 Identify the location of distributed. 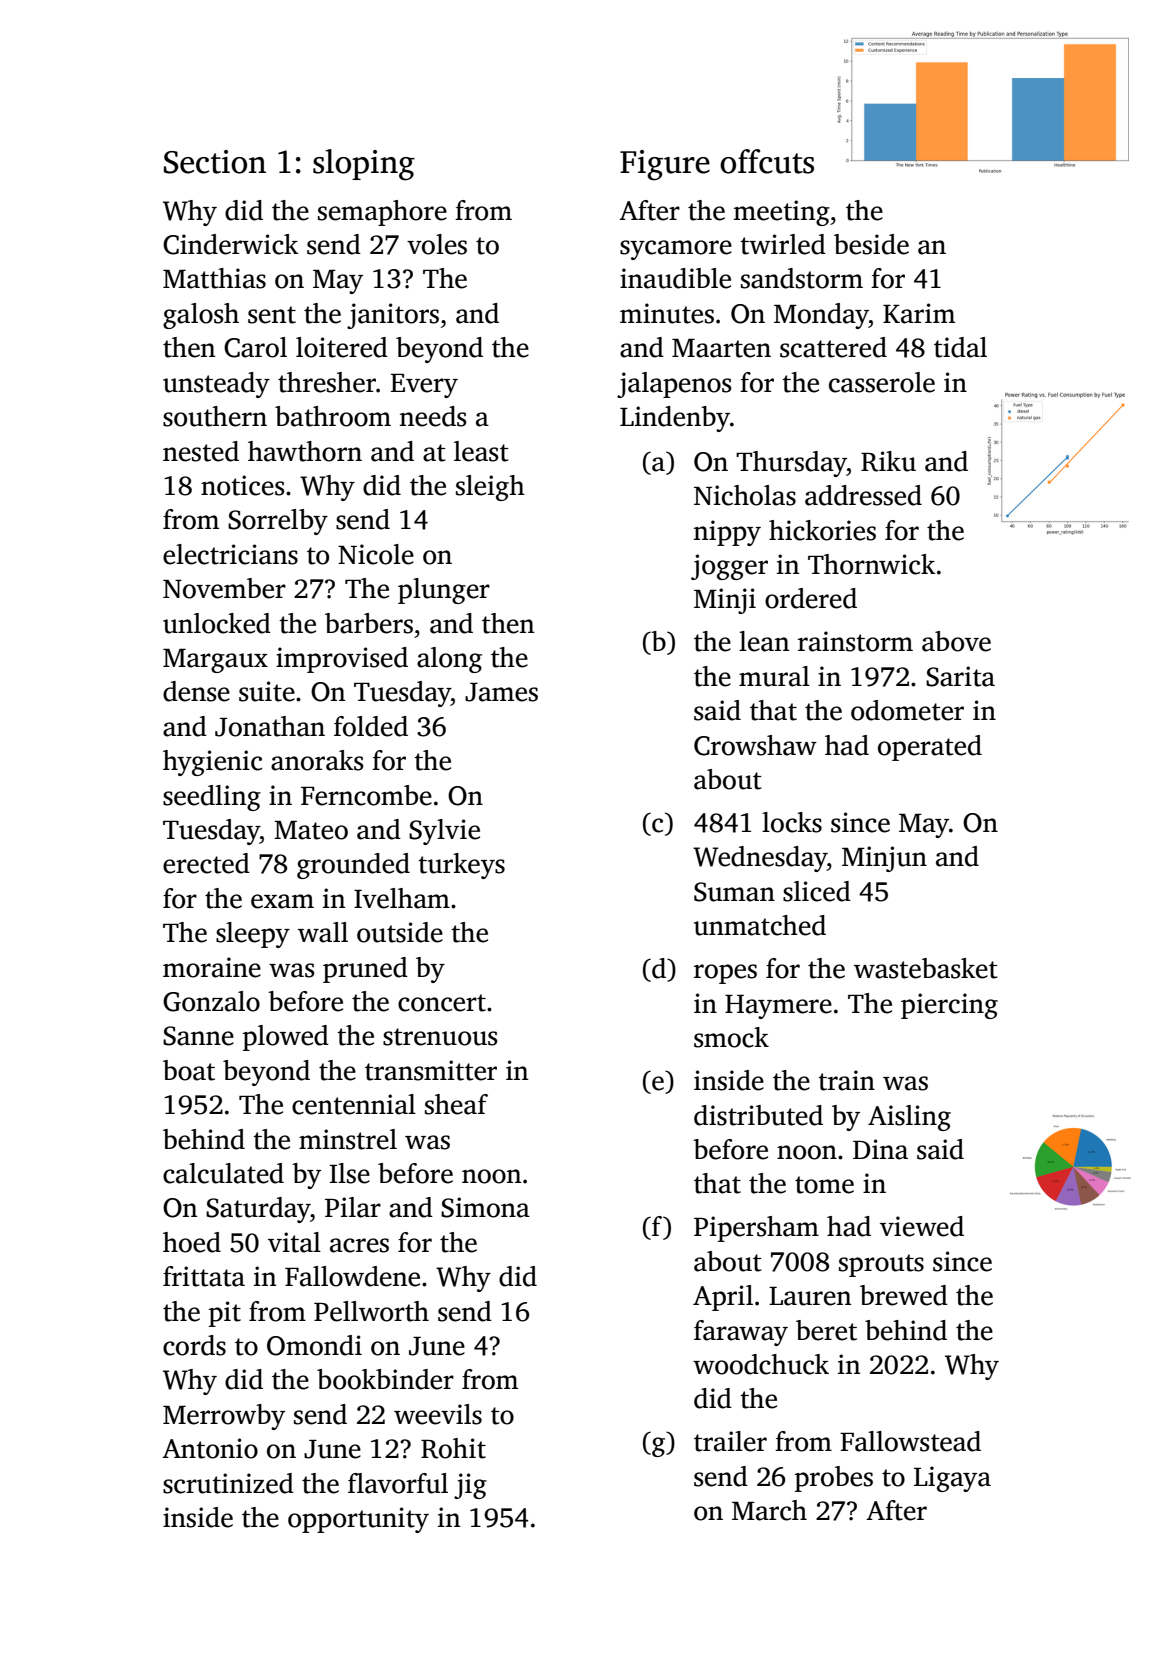
(758, 1115).
